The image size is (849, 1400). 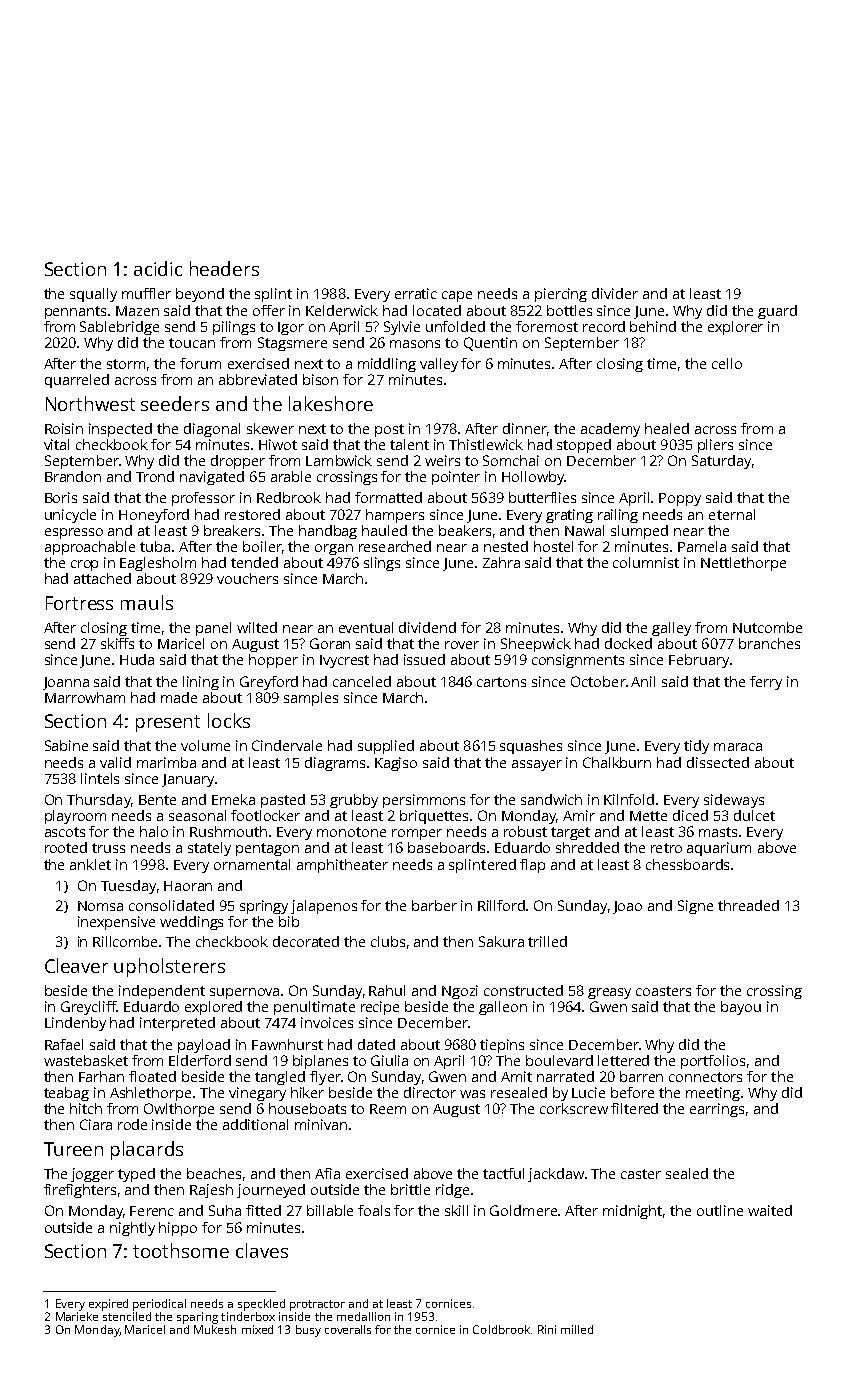 I want to click on waited, so click(x=770, y=1210).
